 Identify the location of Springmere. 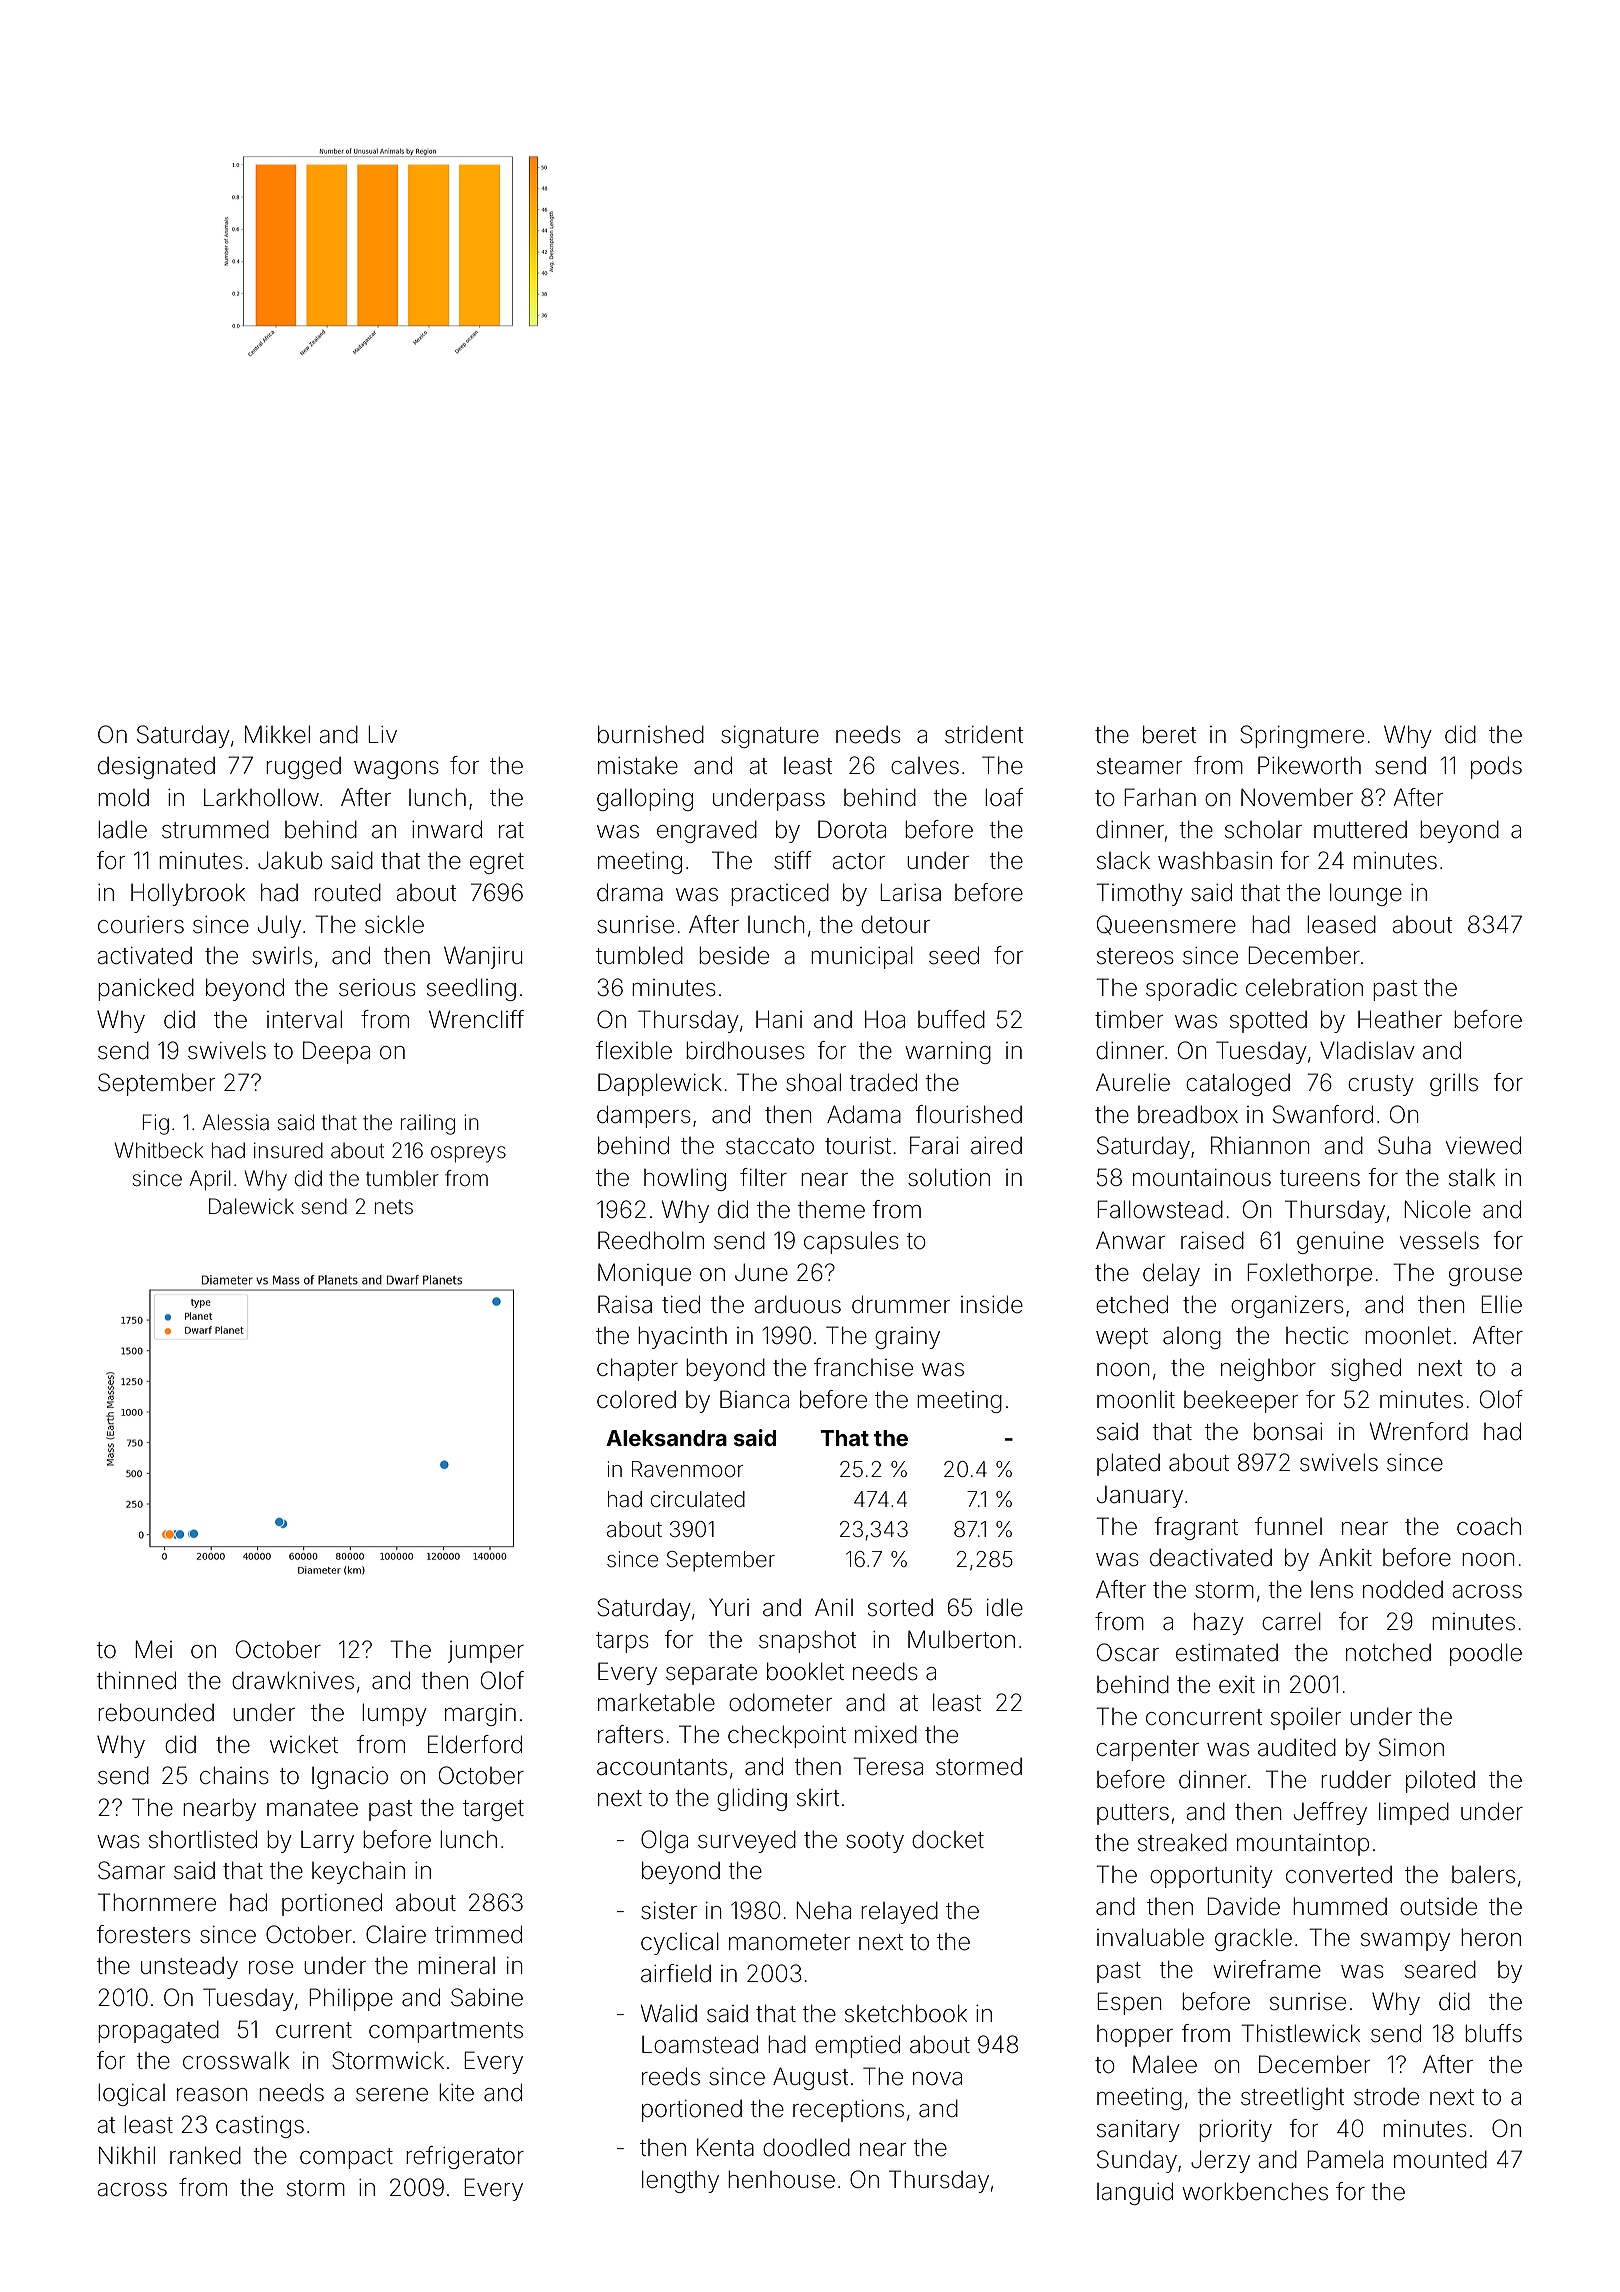
(1302, 736).
